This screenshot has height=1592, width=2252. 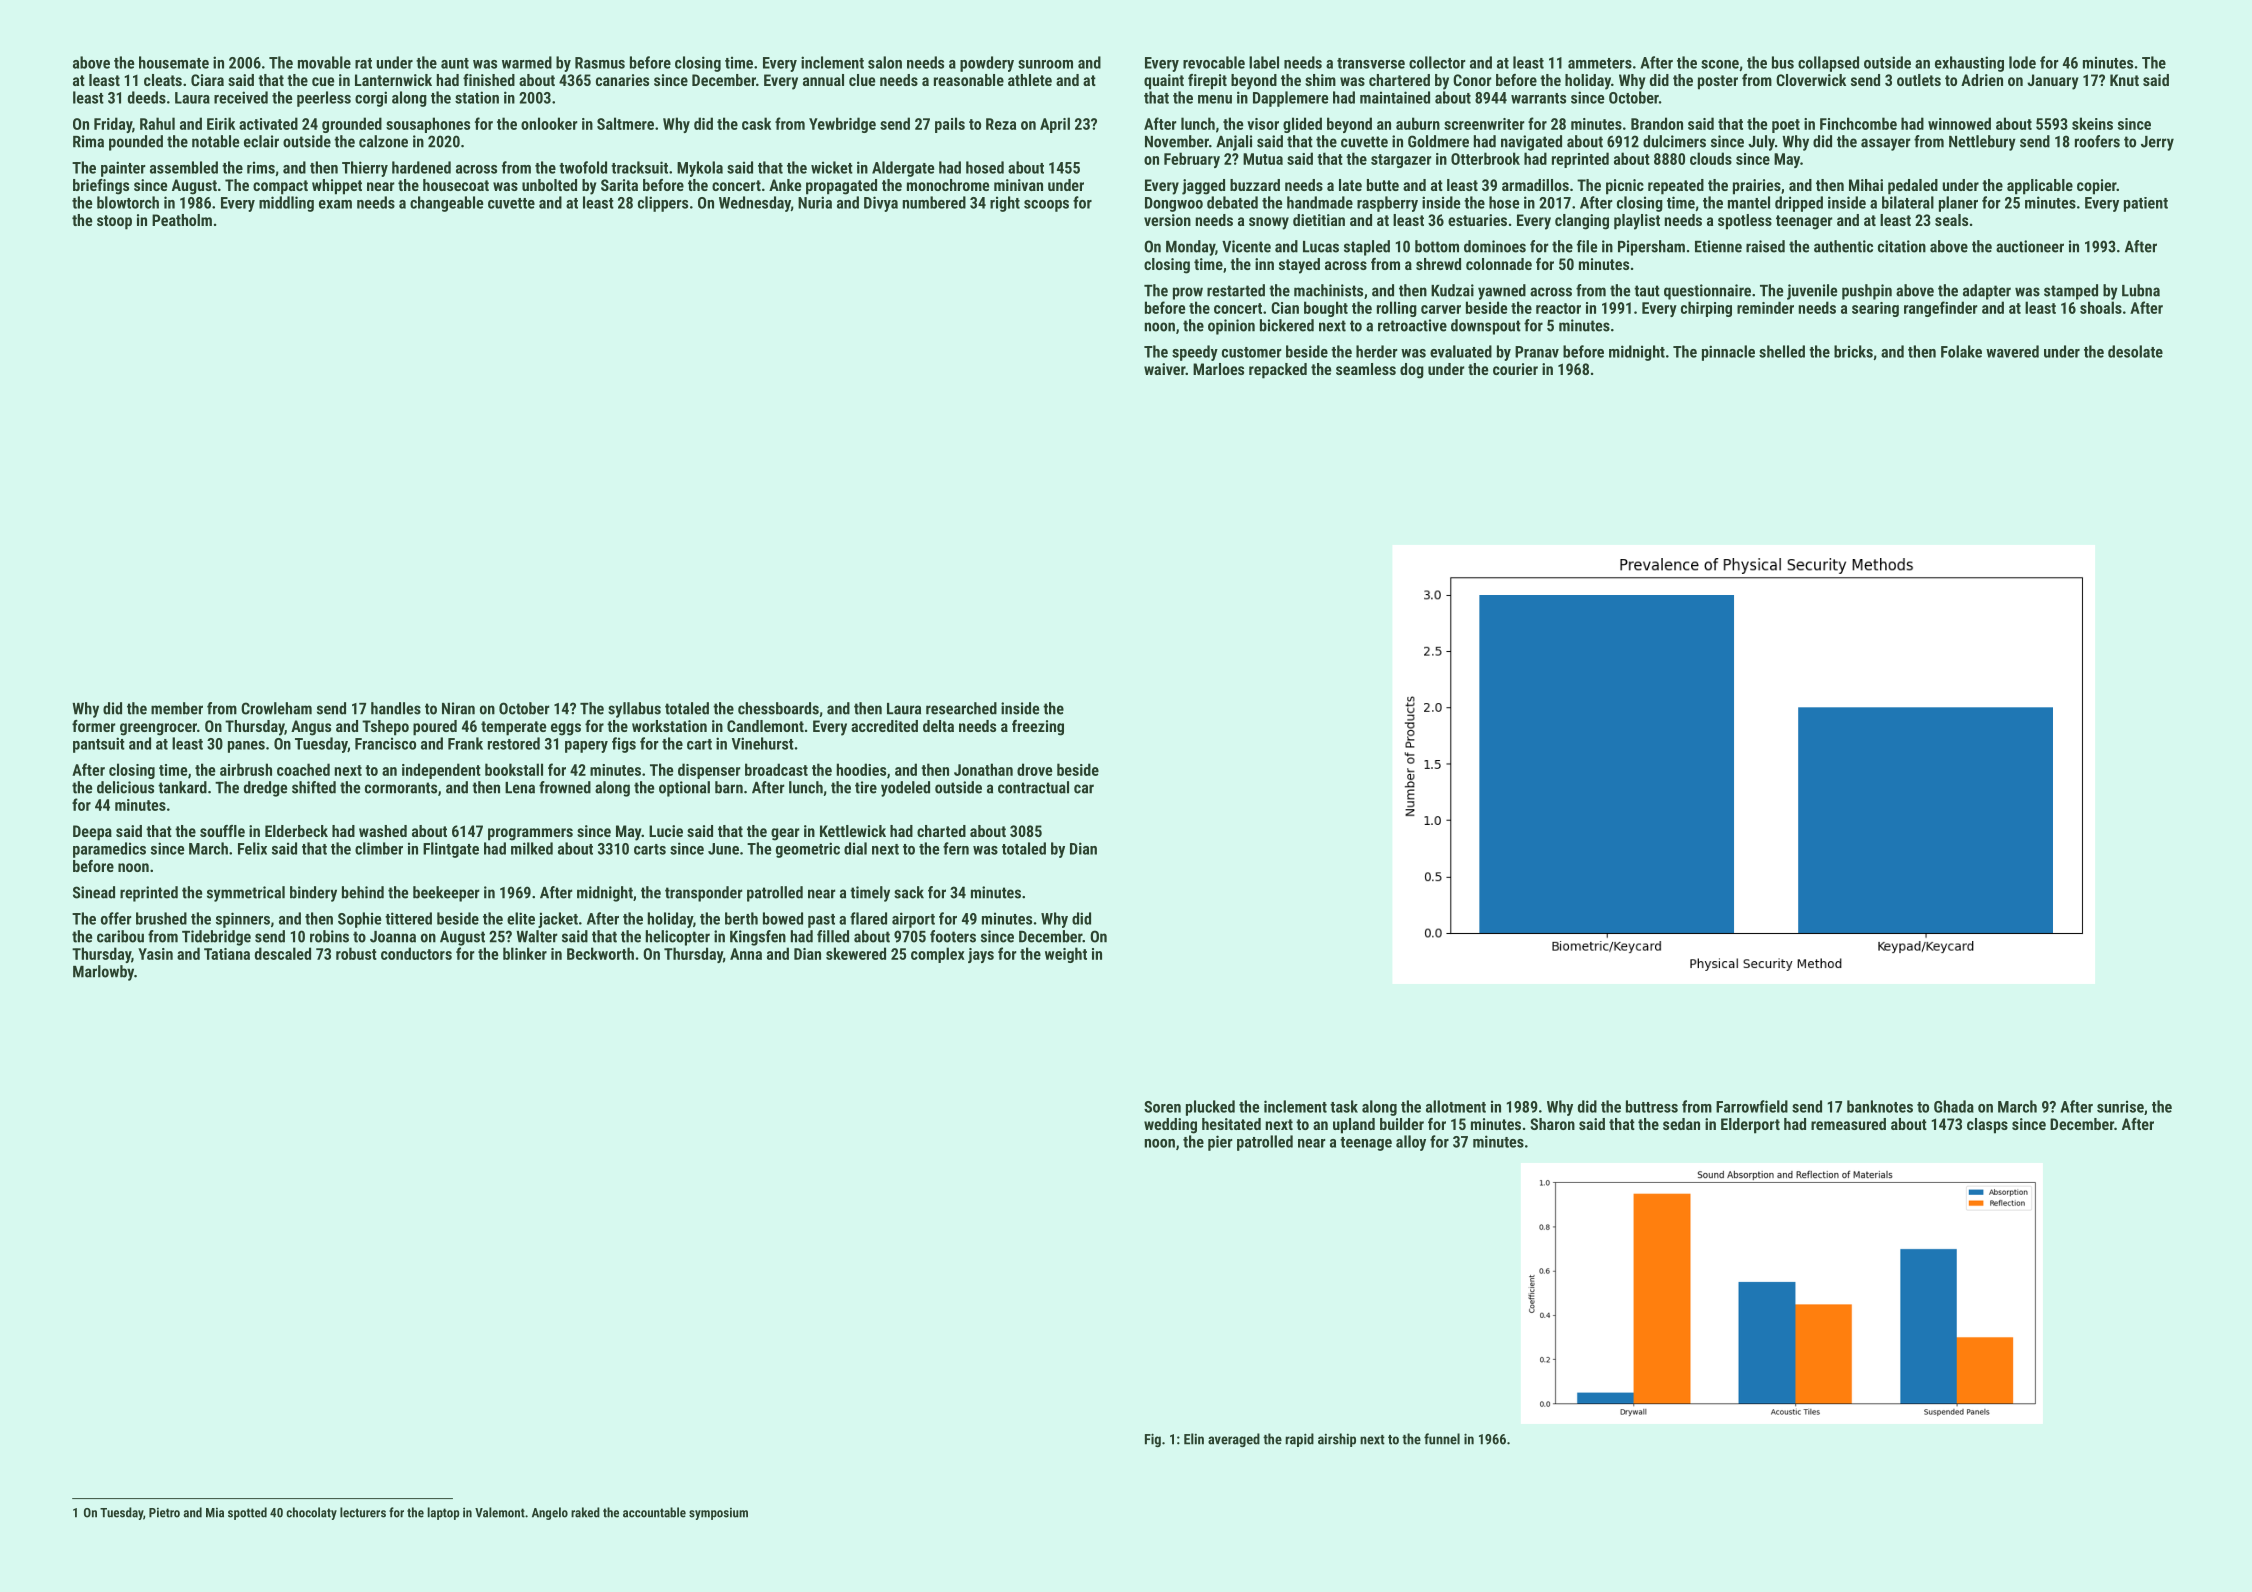 I want to click on researched, so click(x=961, y=708).
